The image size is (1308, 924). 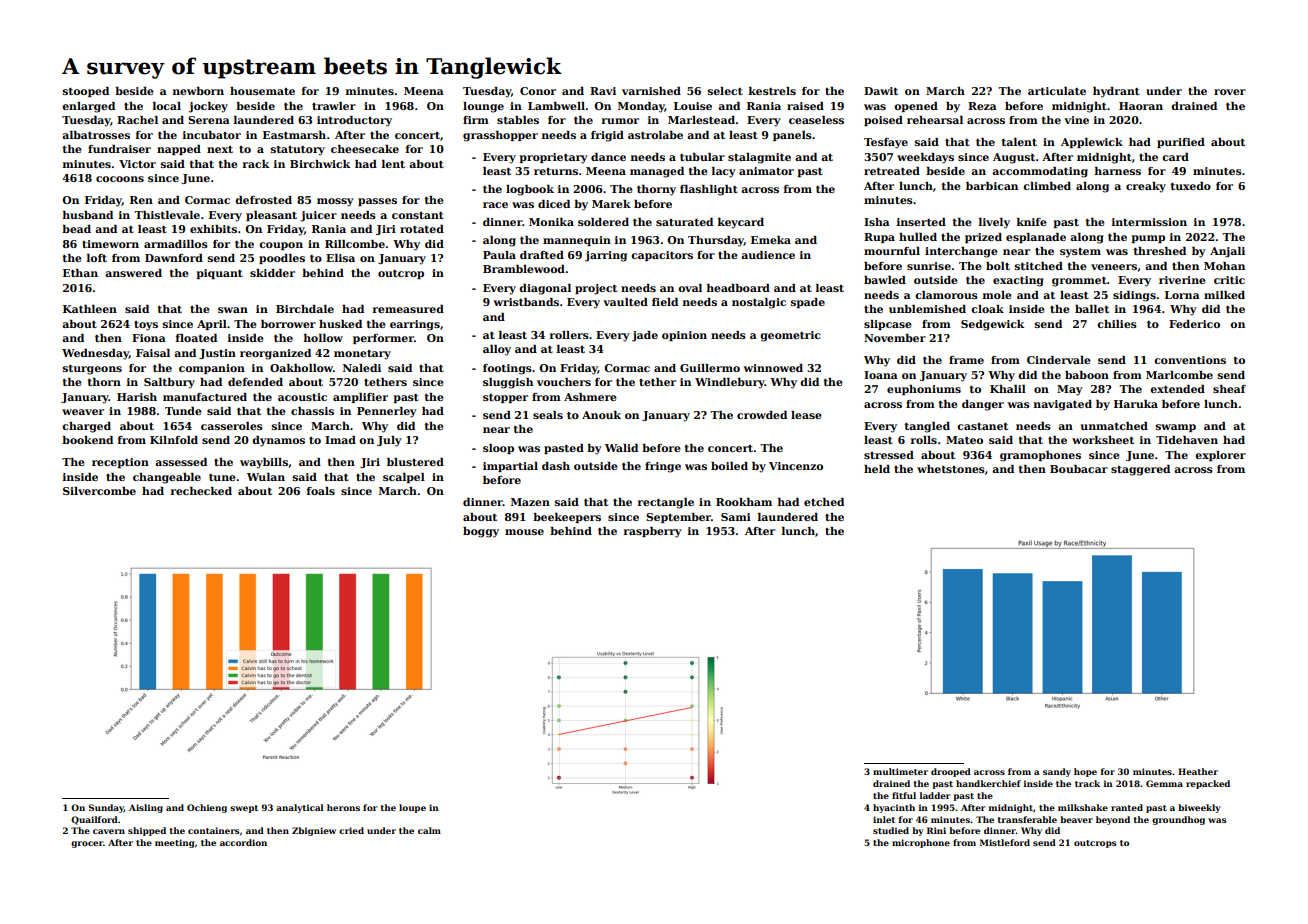 I want to click on Sami, so click(x=736, y=517).
